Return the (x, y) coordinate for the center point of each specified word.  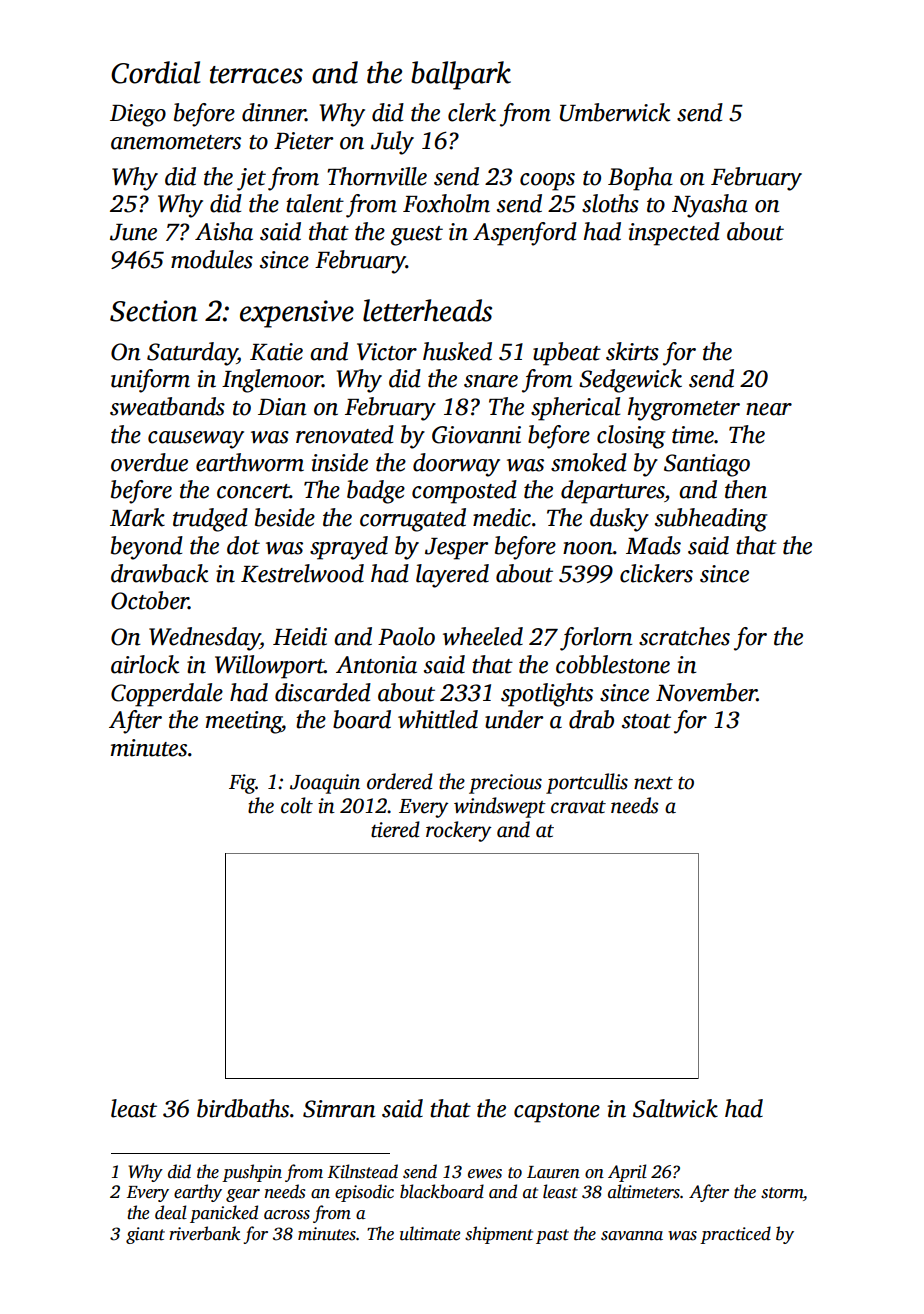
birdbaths (243, 1108)
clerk (472, 112)
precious (505, 784)
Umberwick (615, 112)
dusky (619, 520)
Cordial (155, 72)
